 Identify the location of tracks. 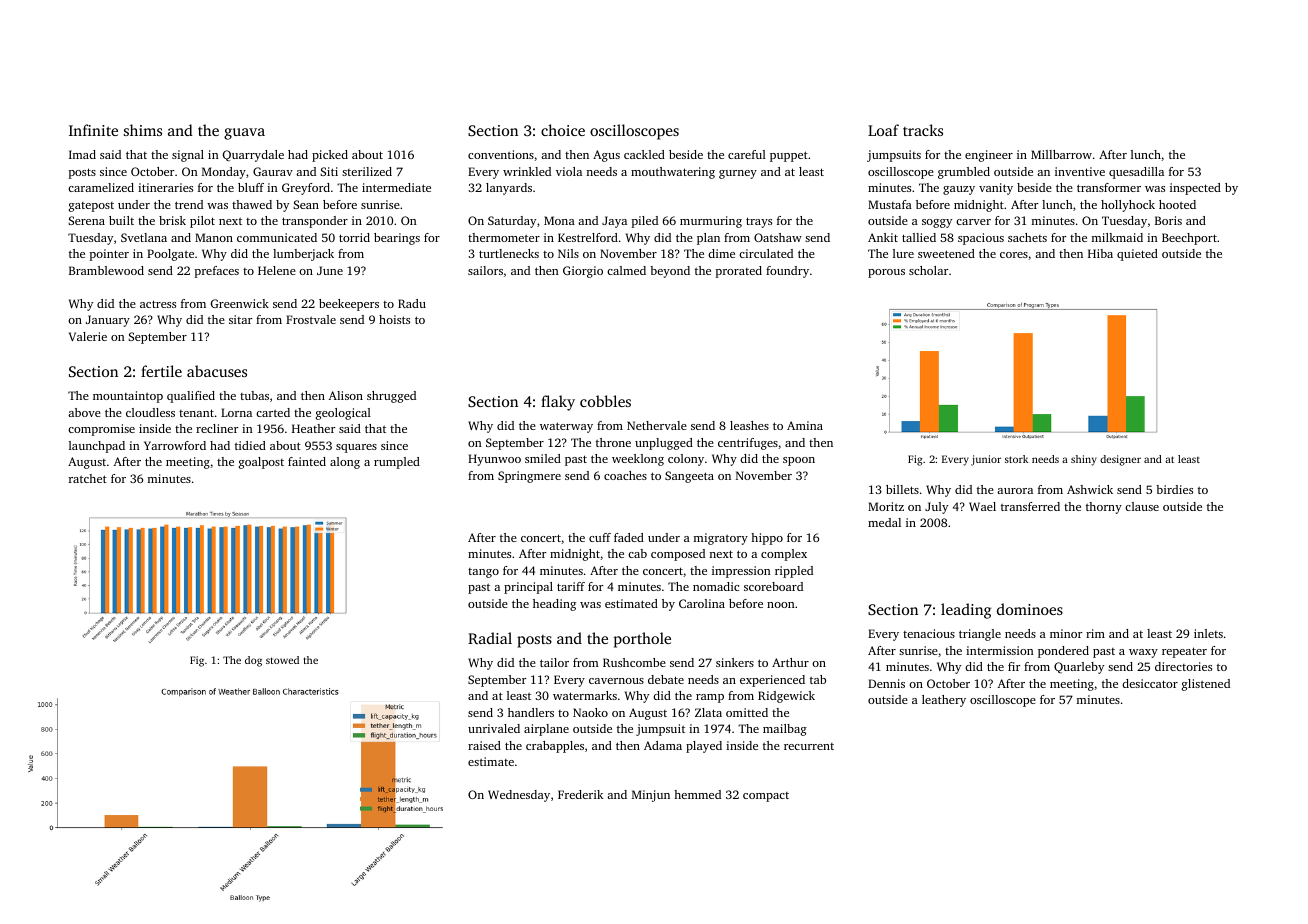
(923, 130).
